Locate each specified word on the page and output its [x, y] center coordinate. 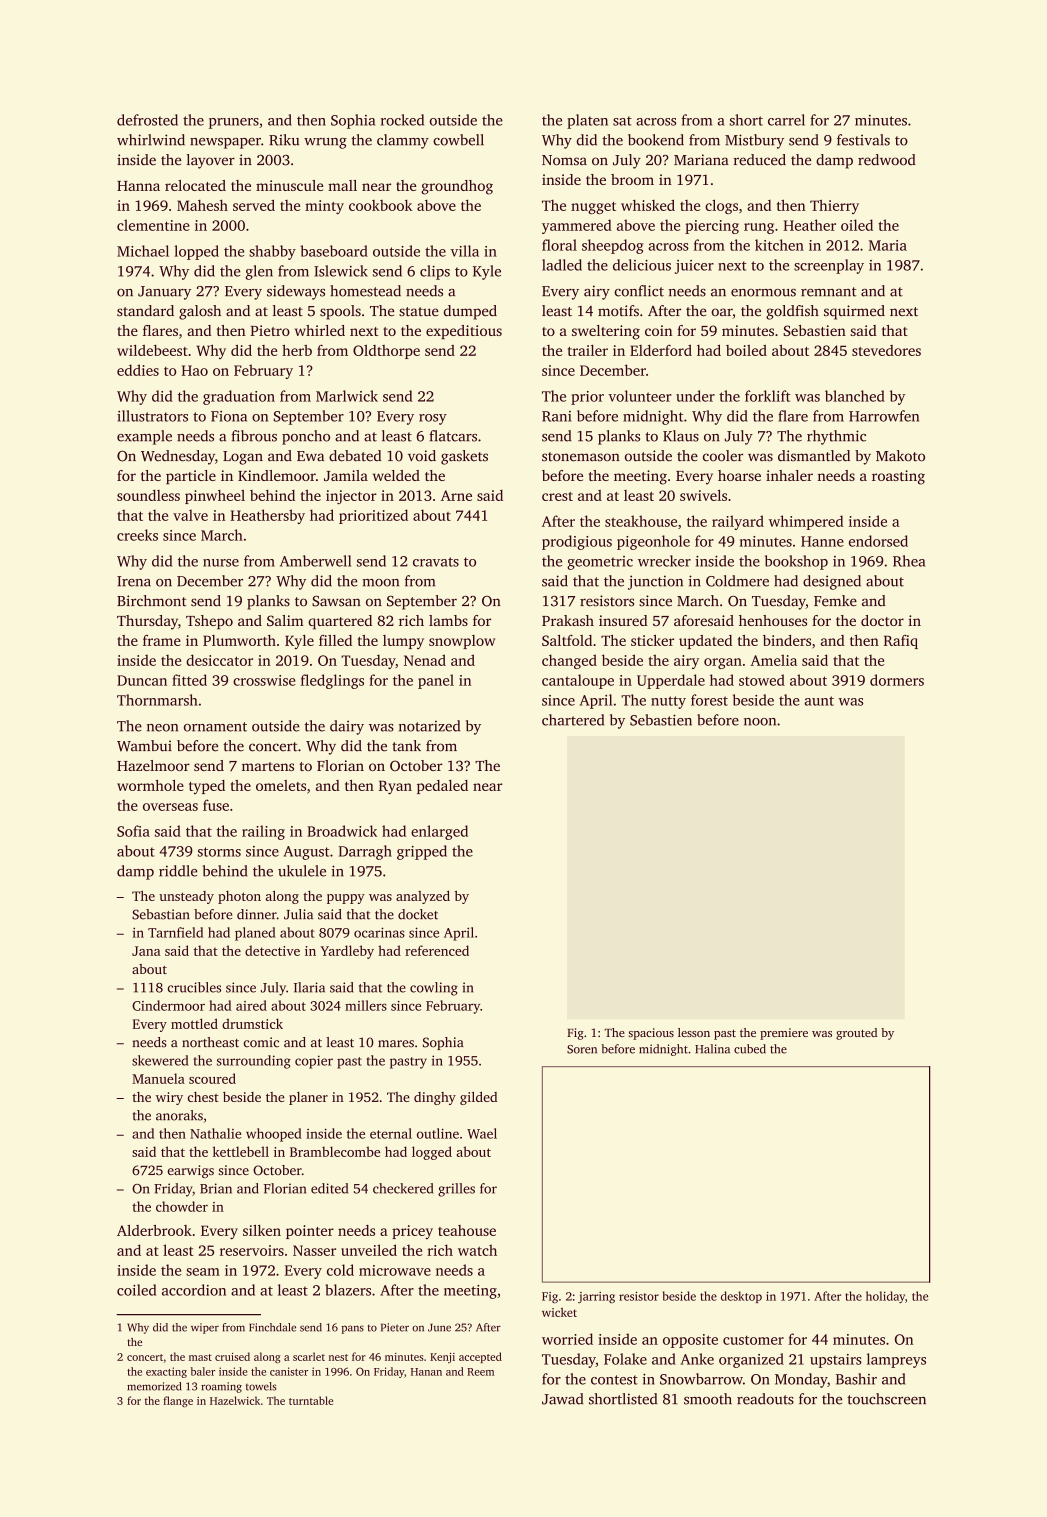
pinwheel [215, 497]
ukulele [302, 871]
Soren [582, 1049]
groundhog [457, 187]
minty [324, 207]
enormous [763, 293]
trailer [588, 350]
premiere [784, 1034]
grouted [856, 1034]
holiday [885, 1297]
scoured [212, 1078]
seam [203, 1272]
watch [477, 1250]
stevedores [886, 350]
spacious [651, 1034]
